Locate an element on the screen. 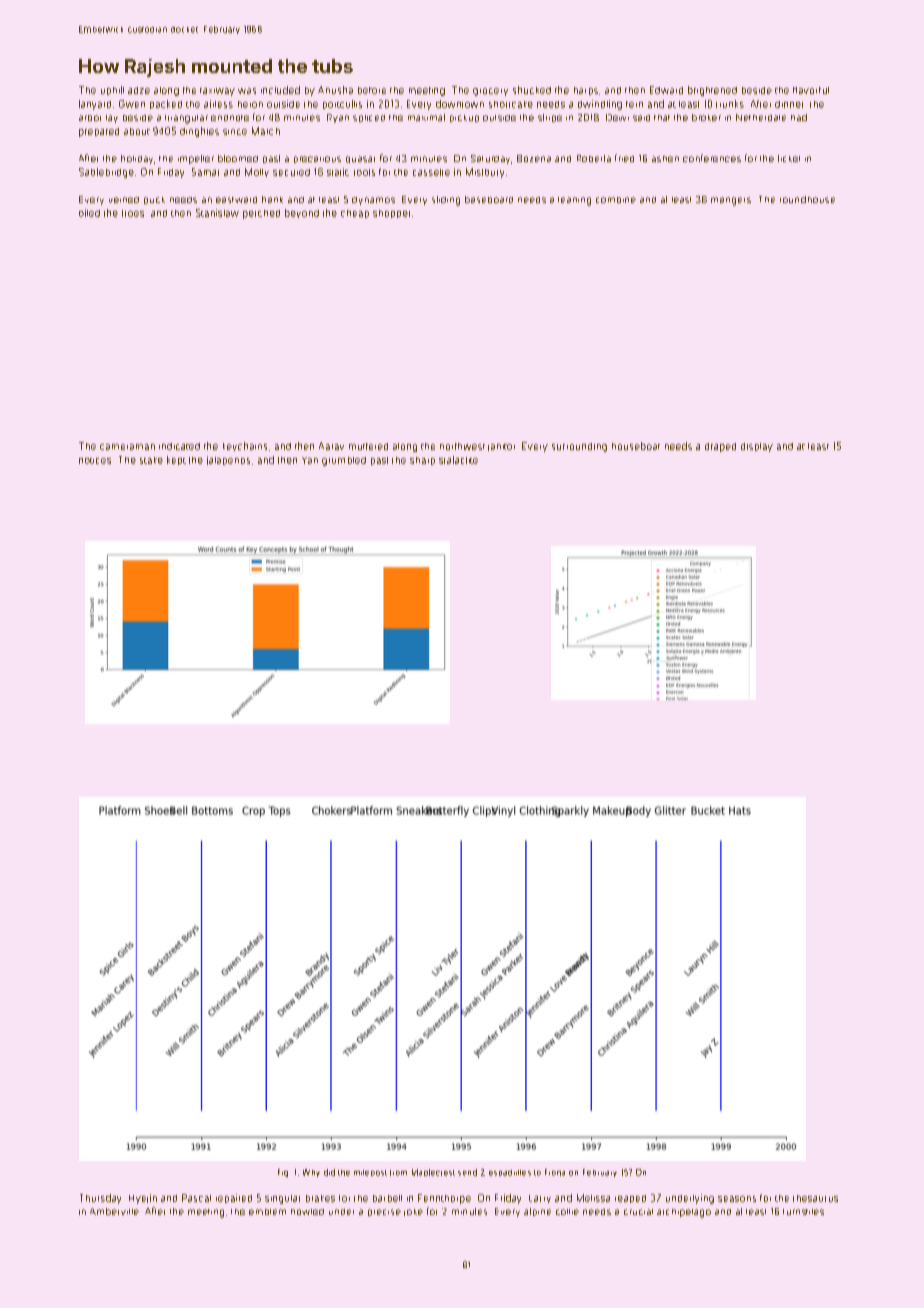 The width and height of the screenshot is (924, 1308). draped is located at coordinates (720, 447).
